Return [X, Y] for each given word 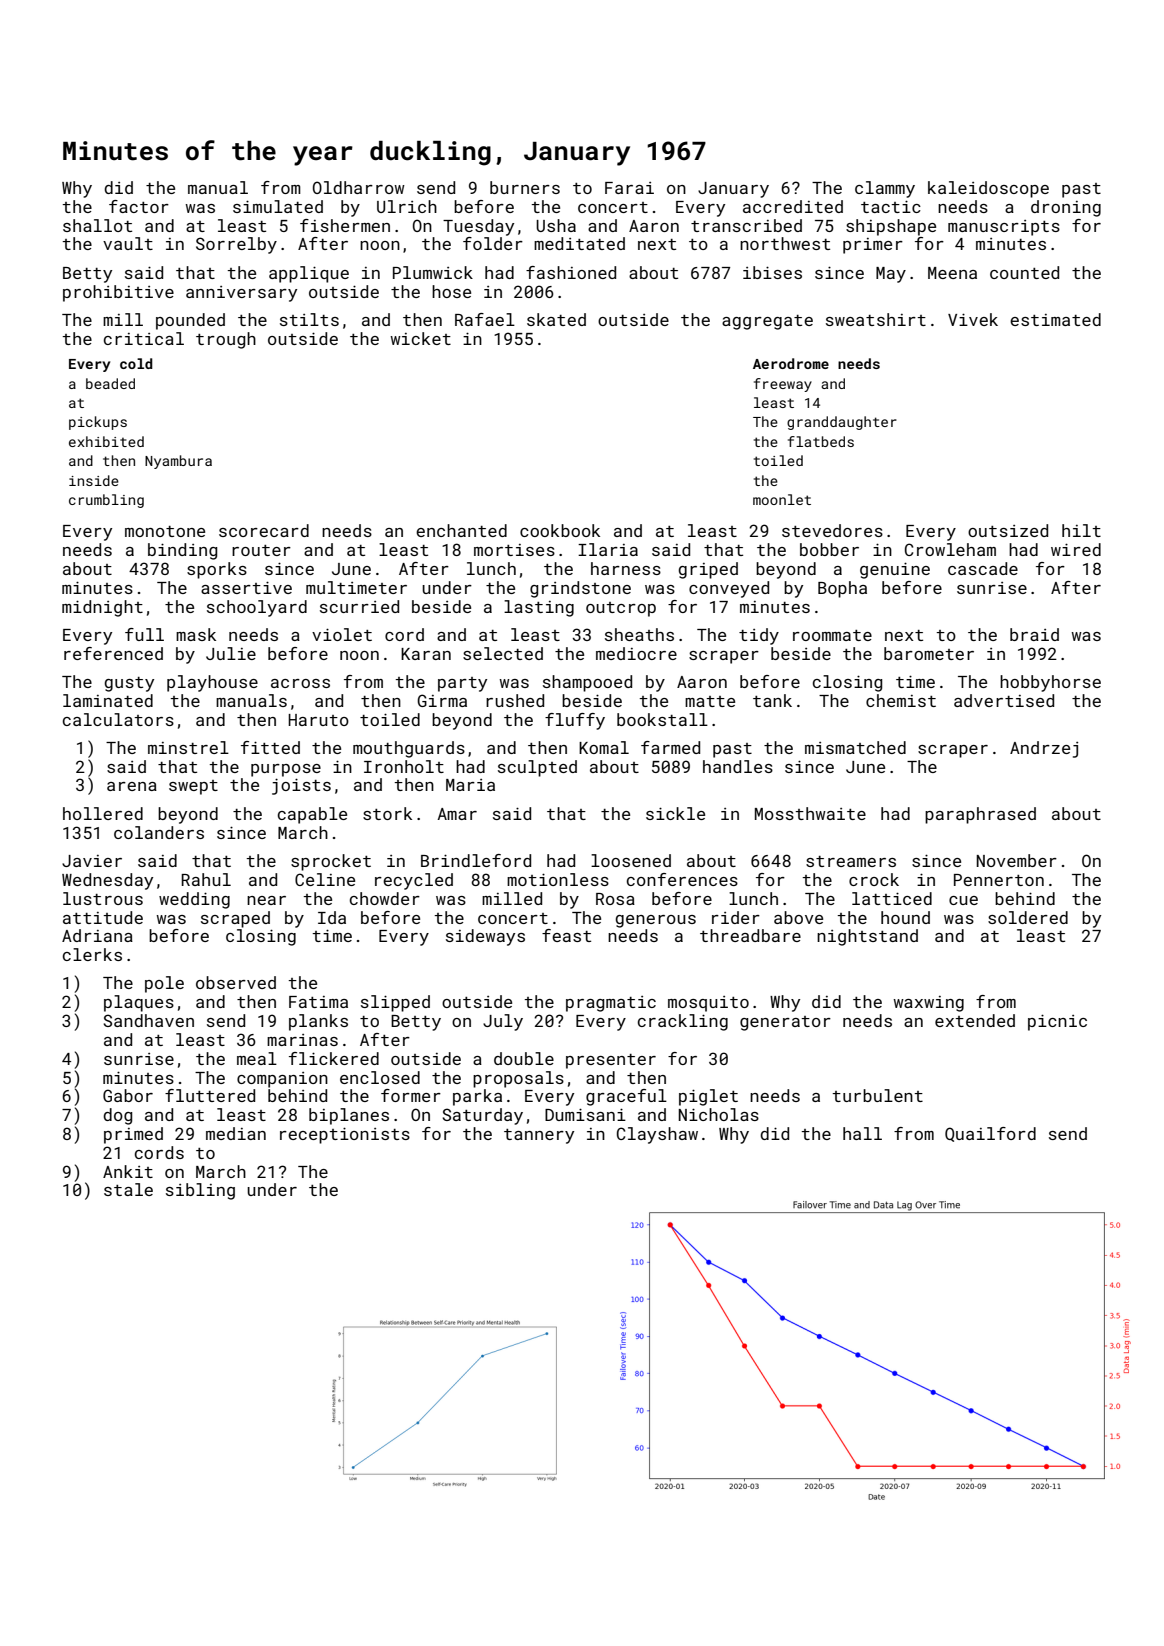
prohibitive [118, 293]
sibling [200, 1191]
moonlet [782, 499]
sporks [217, 570]
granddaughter [842, 423]
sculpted [537, 768]
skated [556, 319]
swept [193, 787]
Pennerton [999, 880]
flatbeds [821, 441]
